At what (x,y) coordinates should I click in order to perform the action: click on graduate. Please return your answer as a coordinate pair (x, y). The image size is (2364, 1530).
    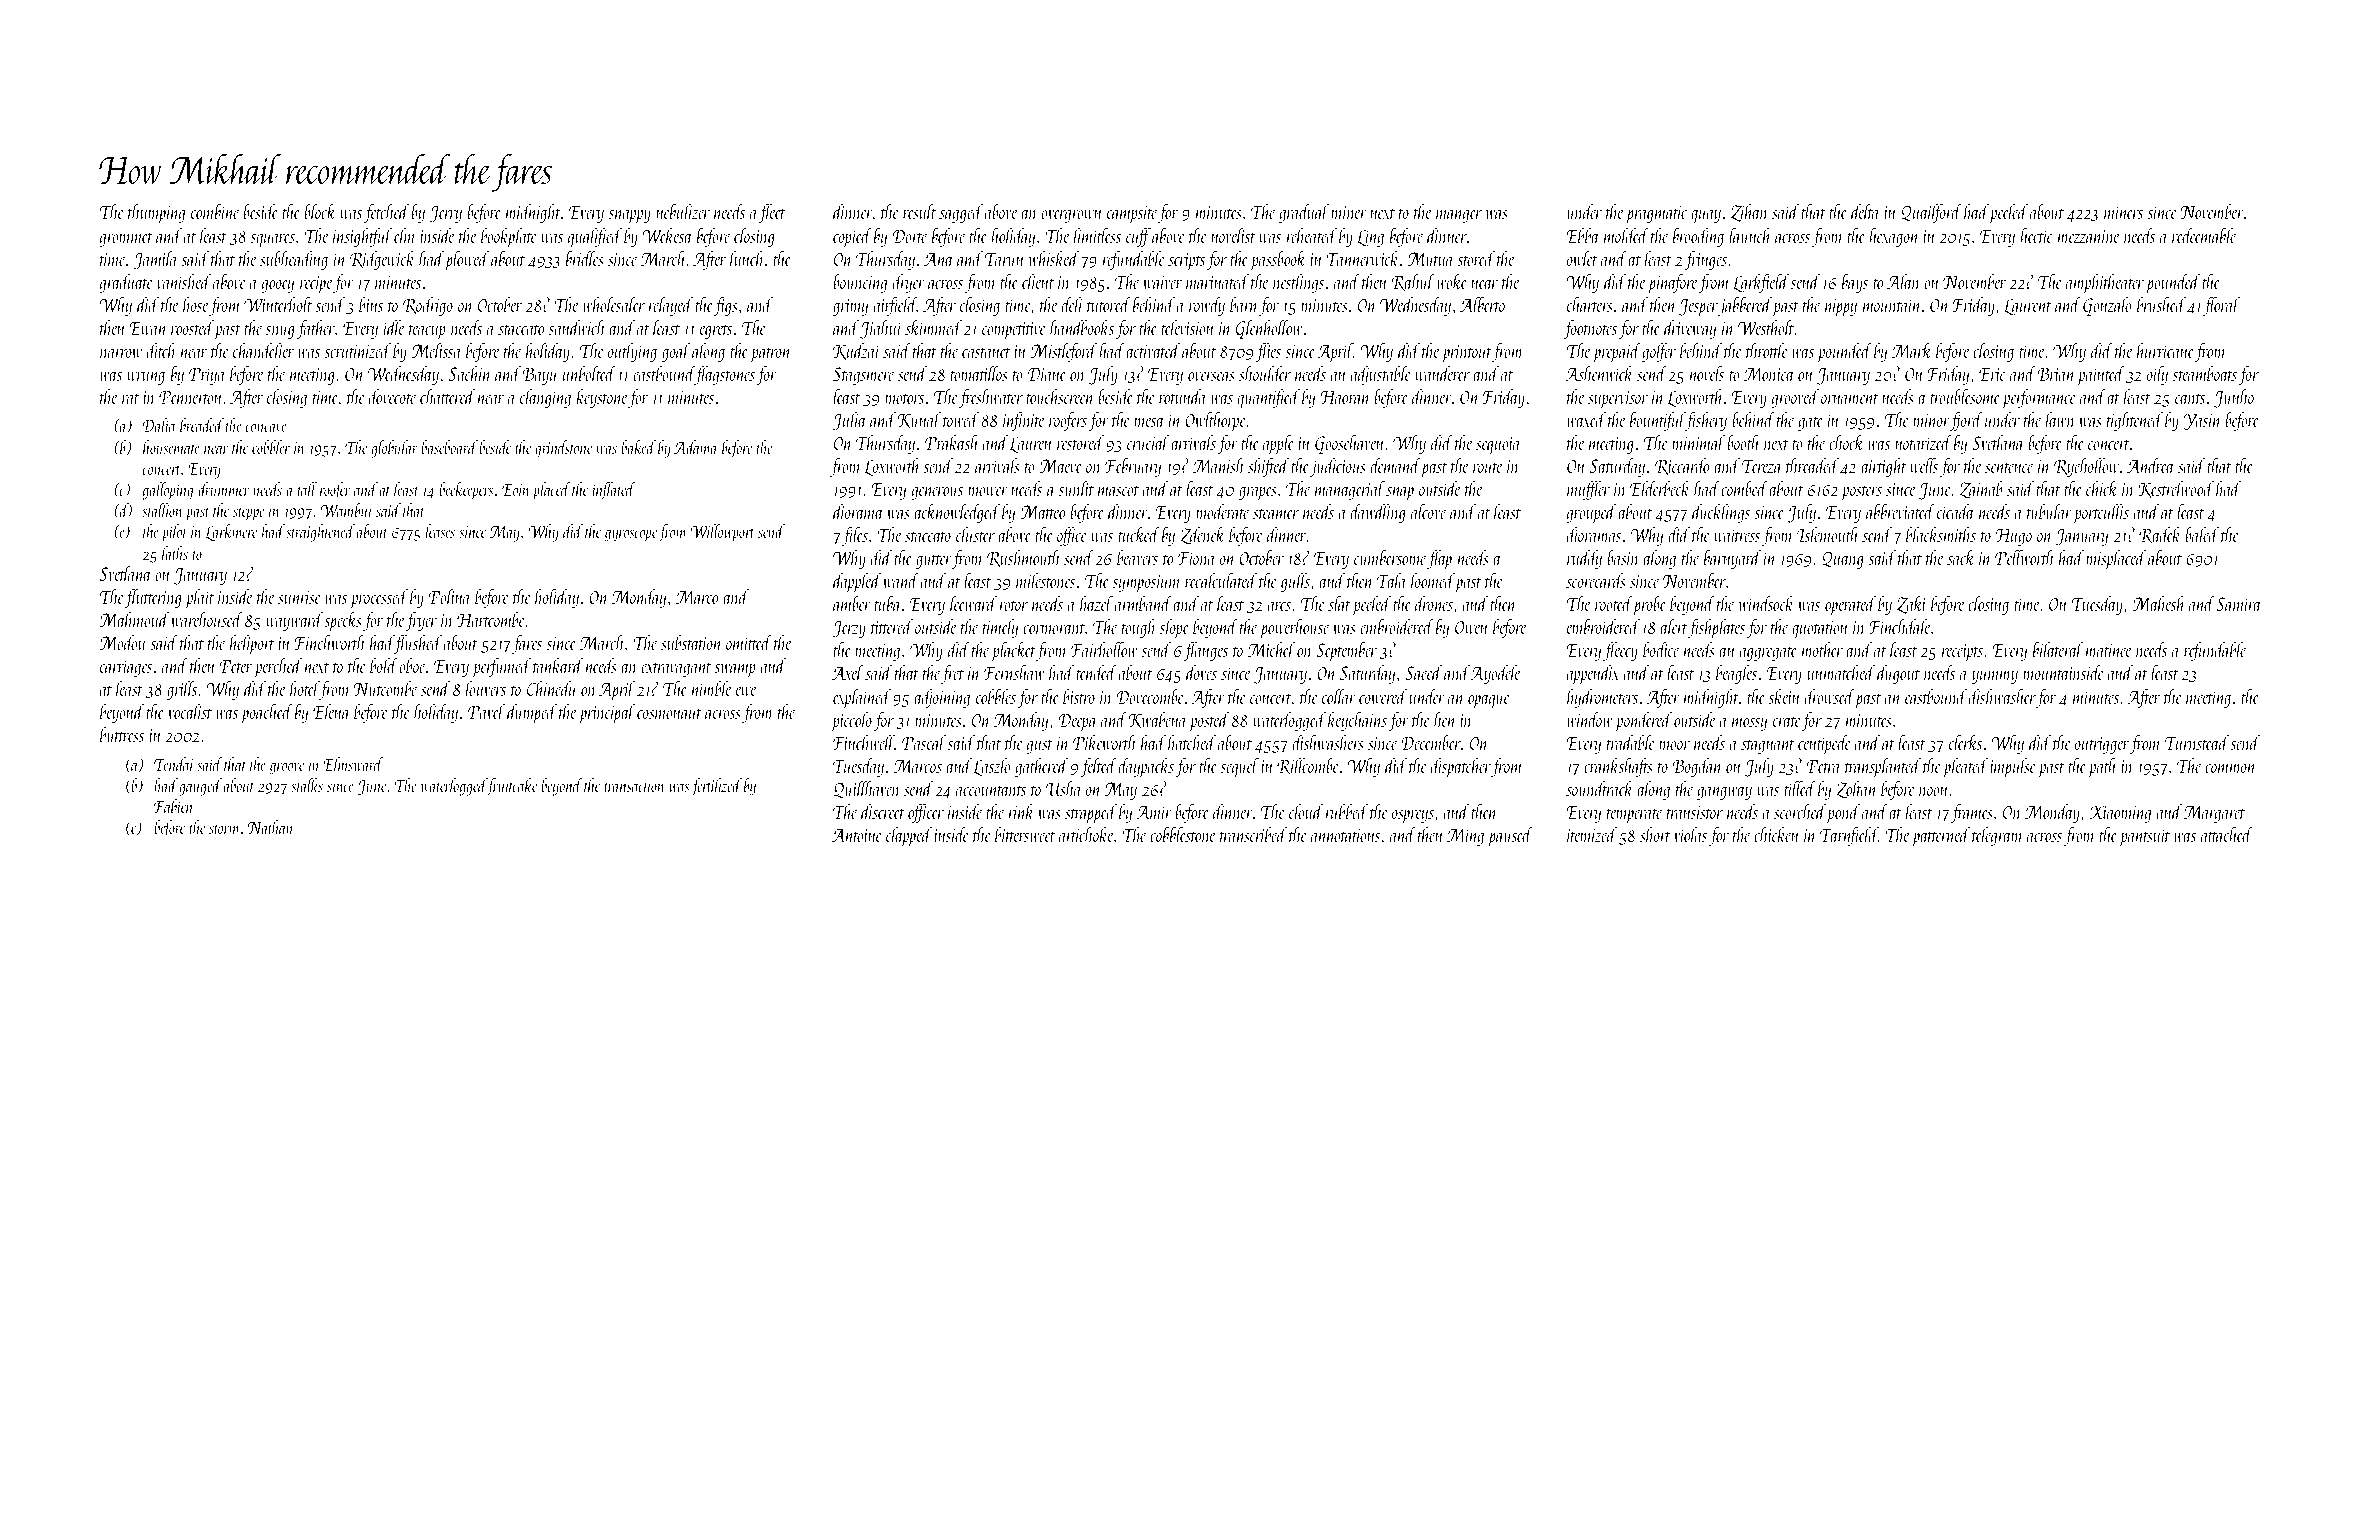
    Looking at the image, I should click on (126, 283).
